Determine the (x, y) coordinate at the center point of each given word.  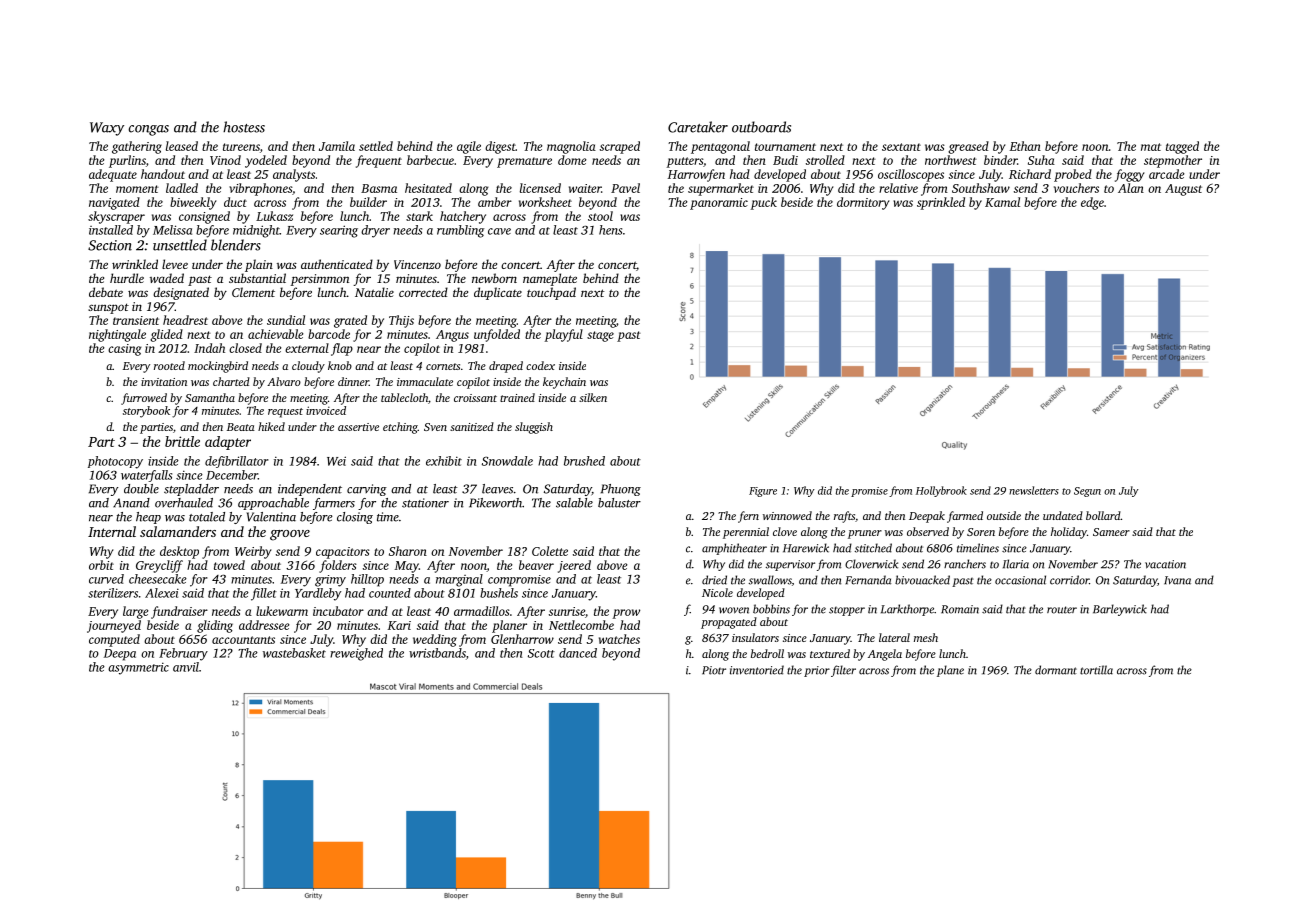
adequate (113, 175)
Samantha (210, 397)
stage (600, 336)
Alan (1131, 188)
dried (714, 580)
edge (1092, 203)
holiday (1069, 533)
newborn (494, 278)
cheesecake (158, 579)
